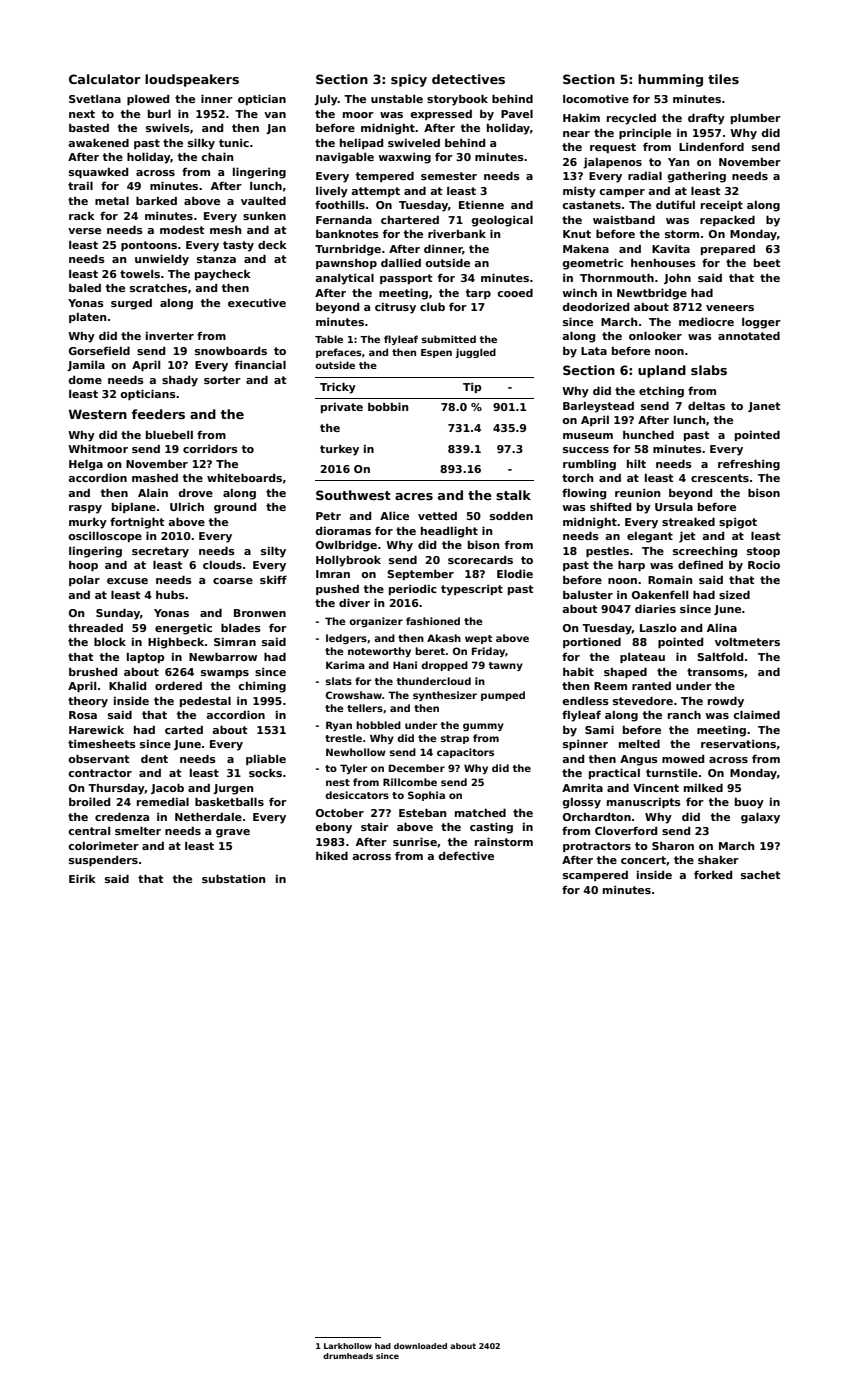 This document has width=849, height=1400. What do you see at coordinates (706, 406) in the document?
I see `deltas` at bounding box center [706, 406].
